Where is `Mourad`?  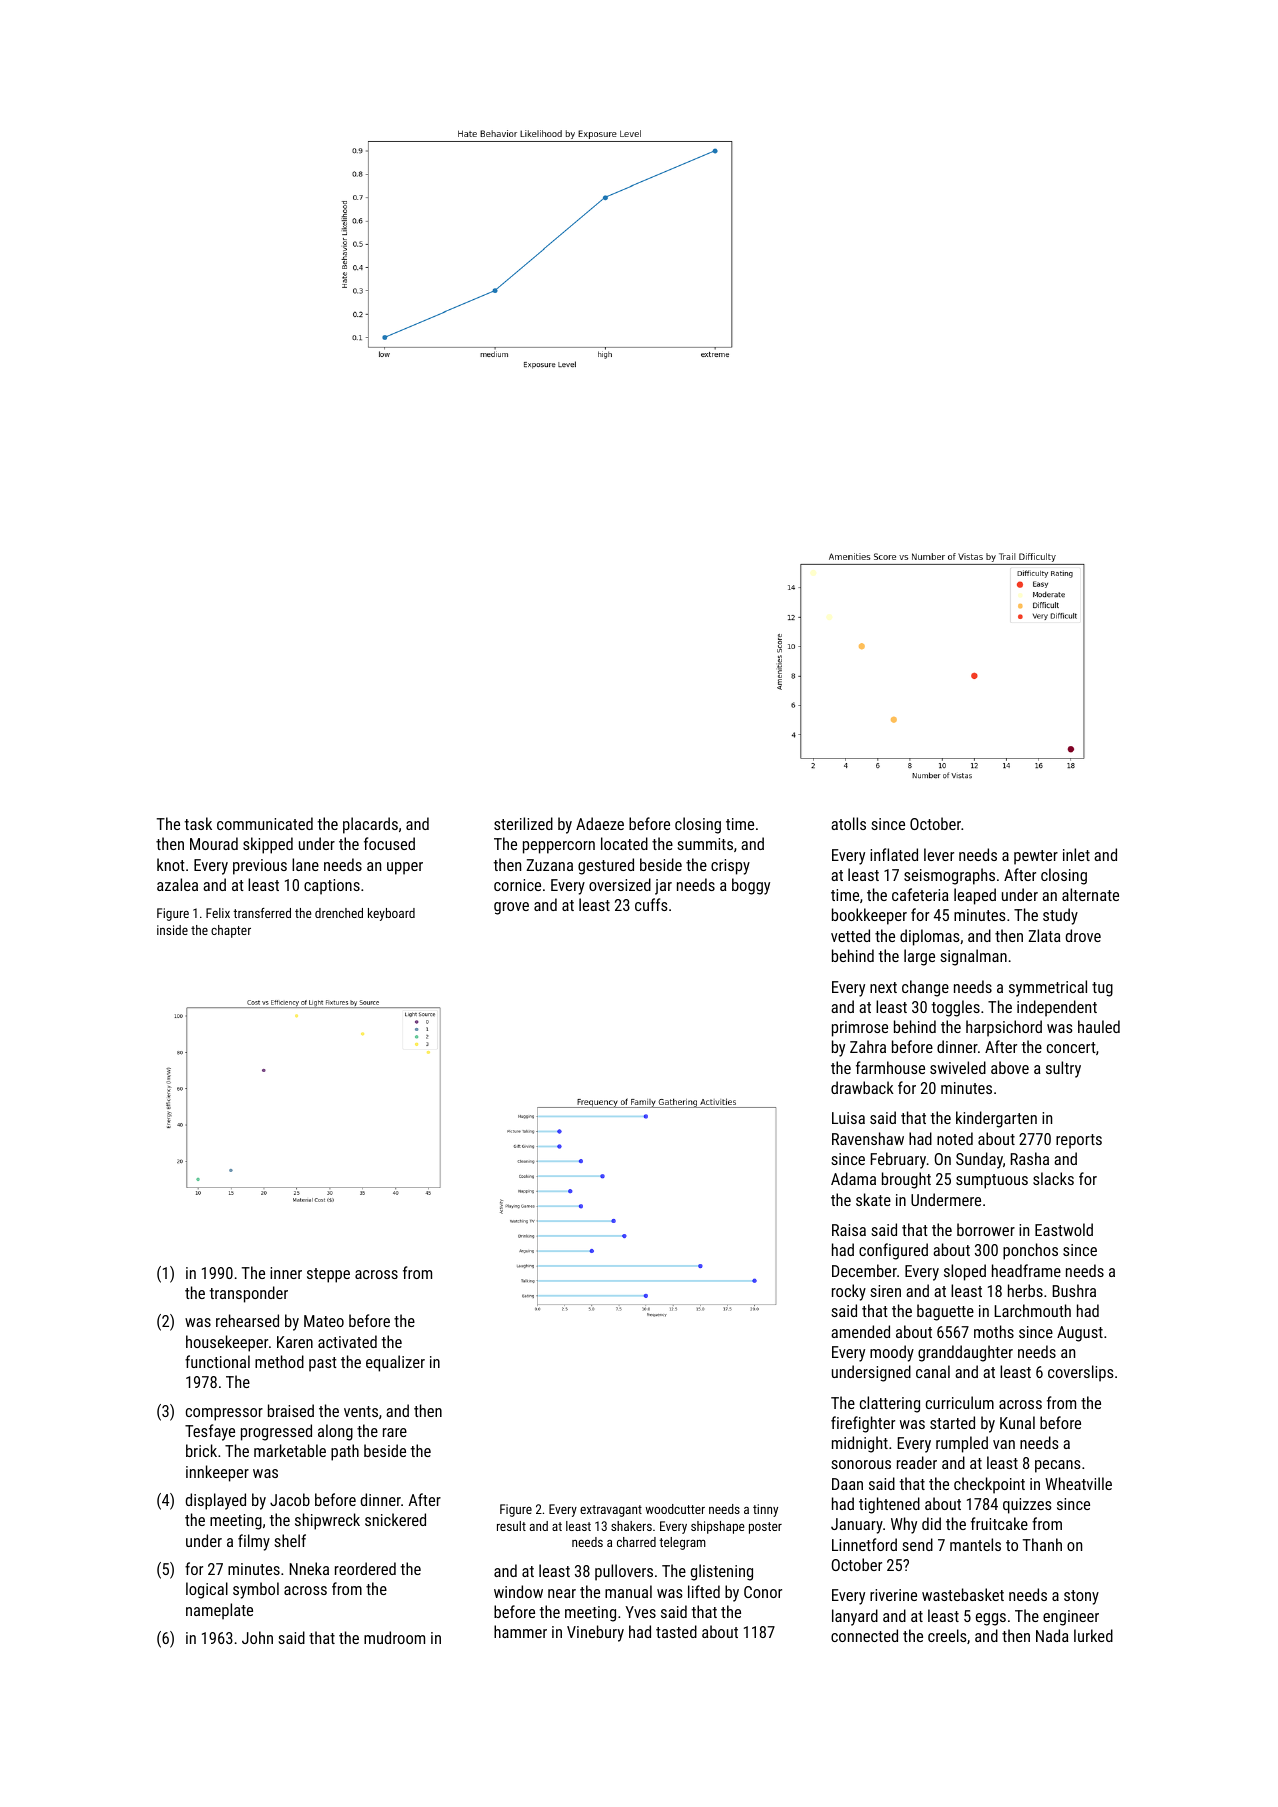
Mourad is located at coordinates (214, 843).
